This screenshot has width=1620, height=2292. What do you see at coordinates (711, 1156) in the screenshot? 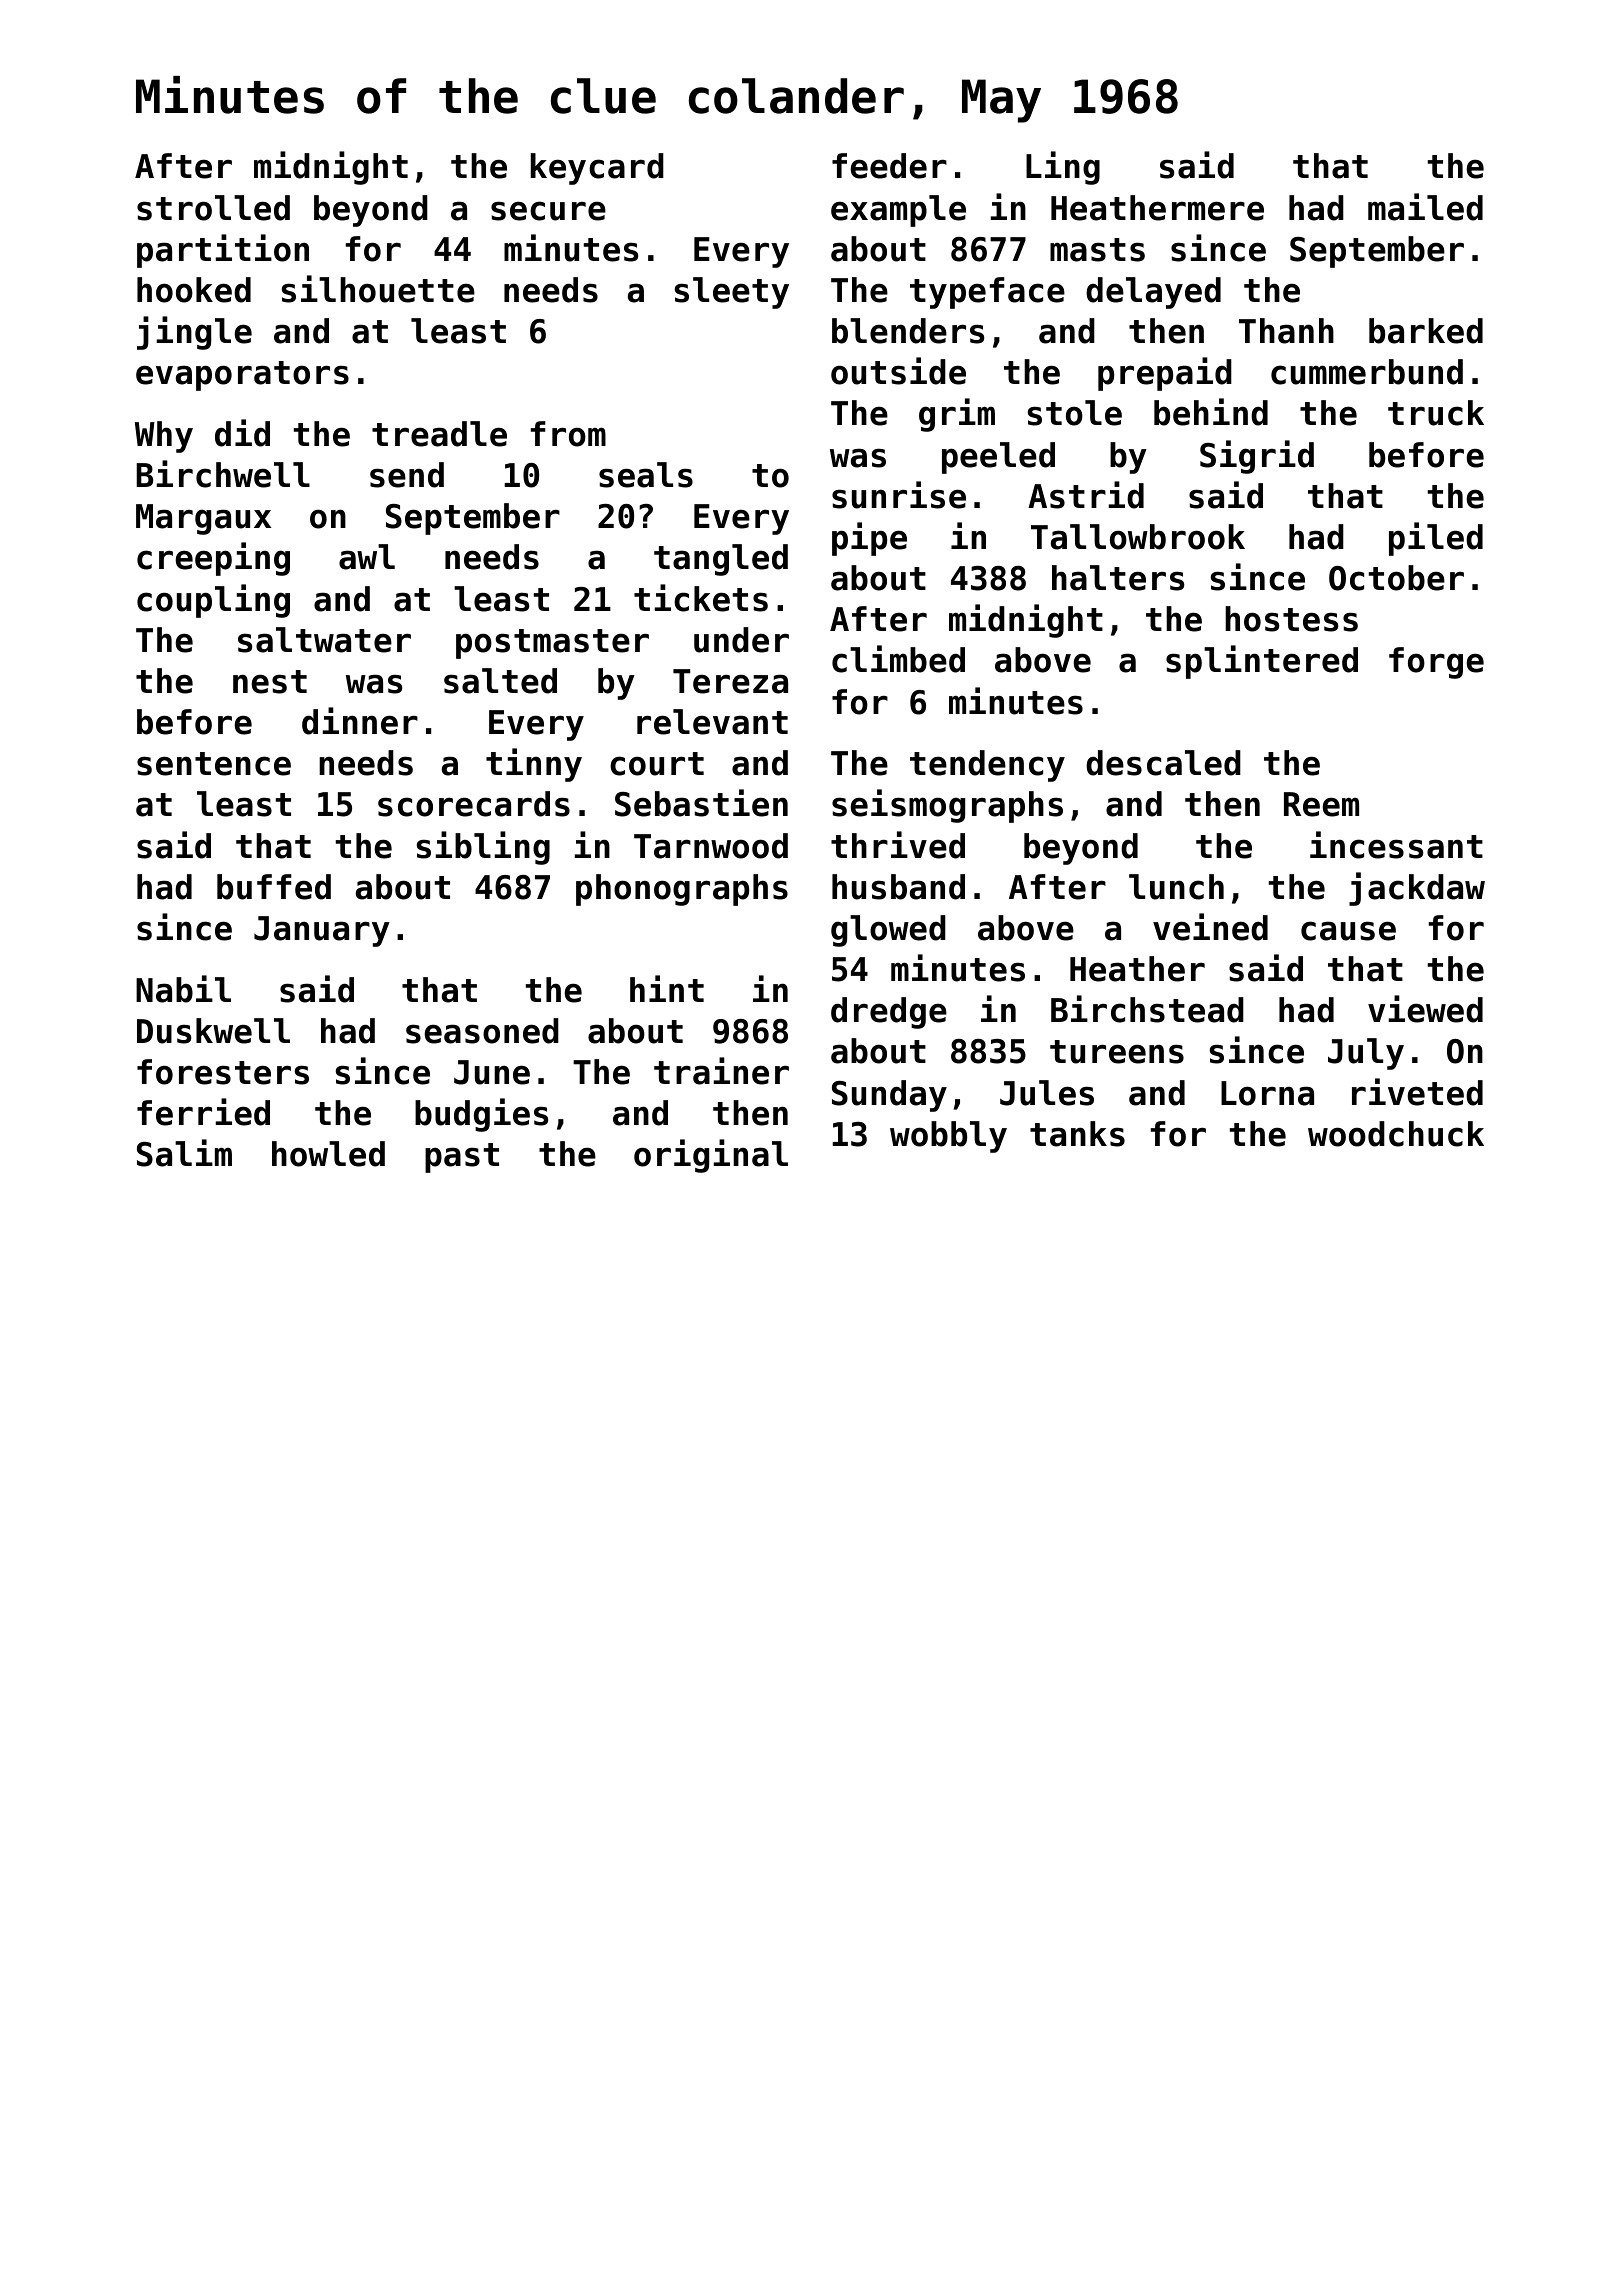
I see `original` at bounding box center [711, 1156].
